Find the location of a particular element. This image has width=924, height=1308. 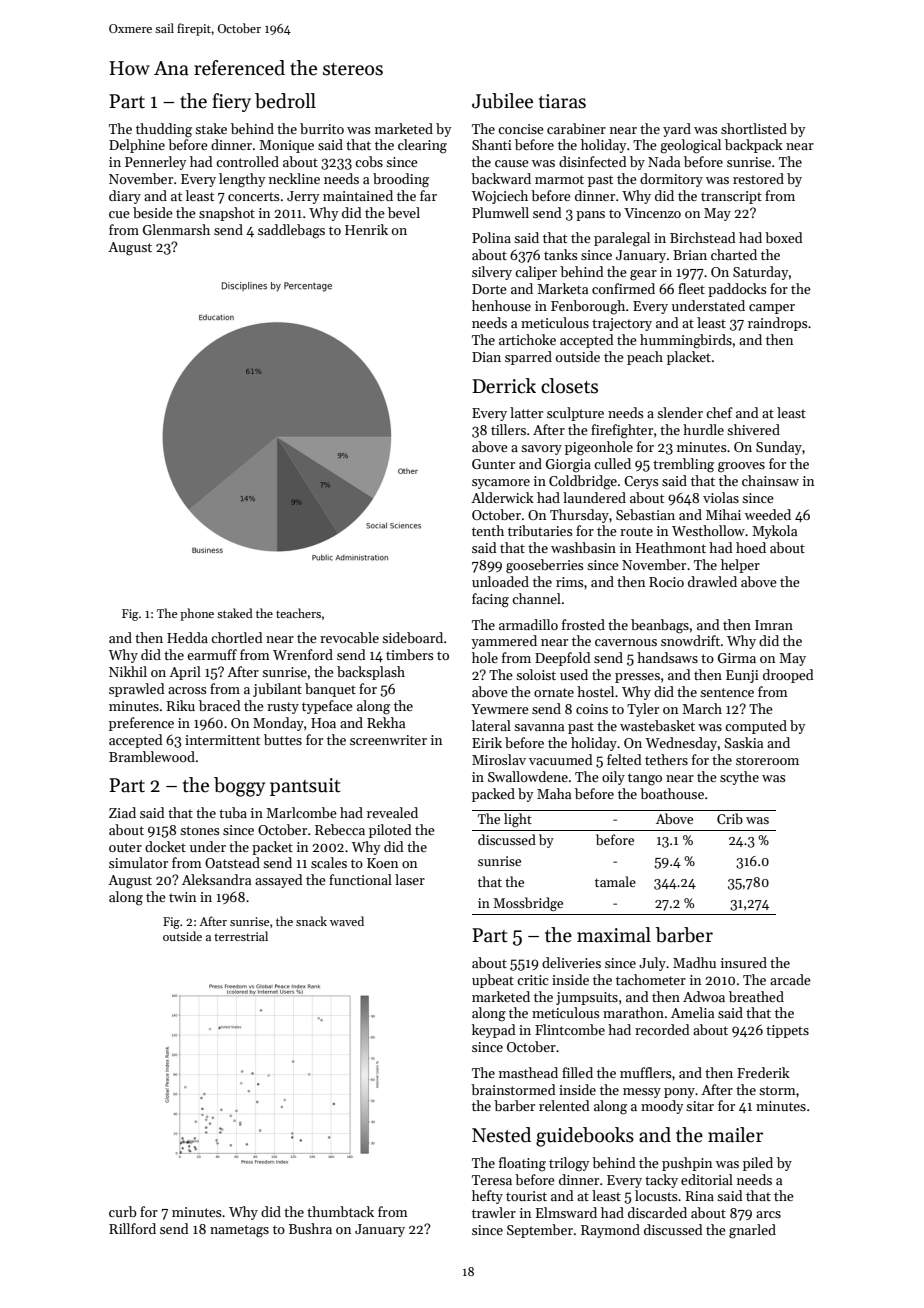

phone is located at coordinates (197, 614).
